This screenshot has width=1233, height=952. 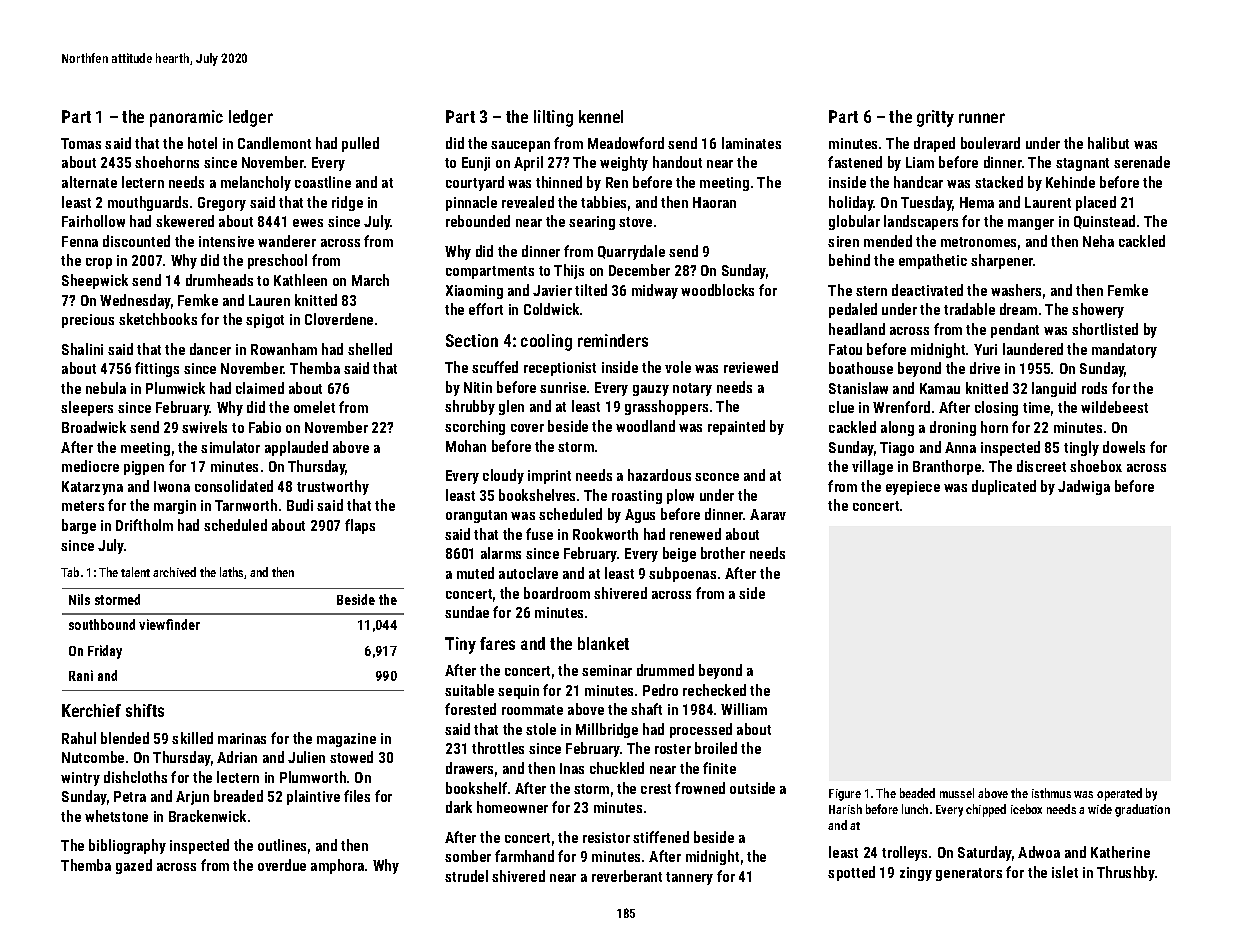 I want to click on stagnant, so click(x=1082, y=164).
